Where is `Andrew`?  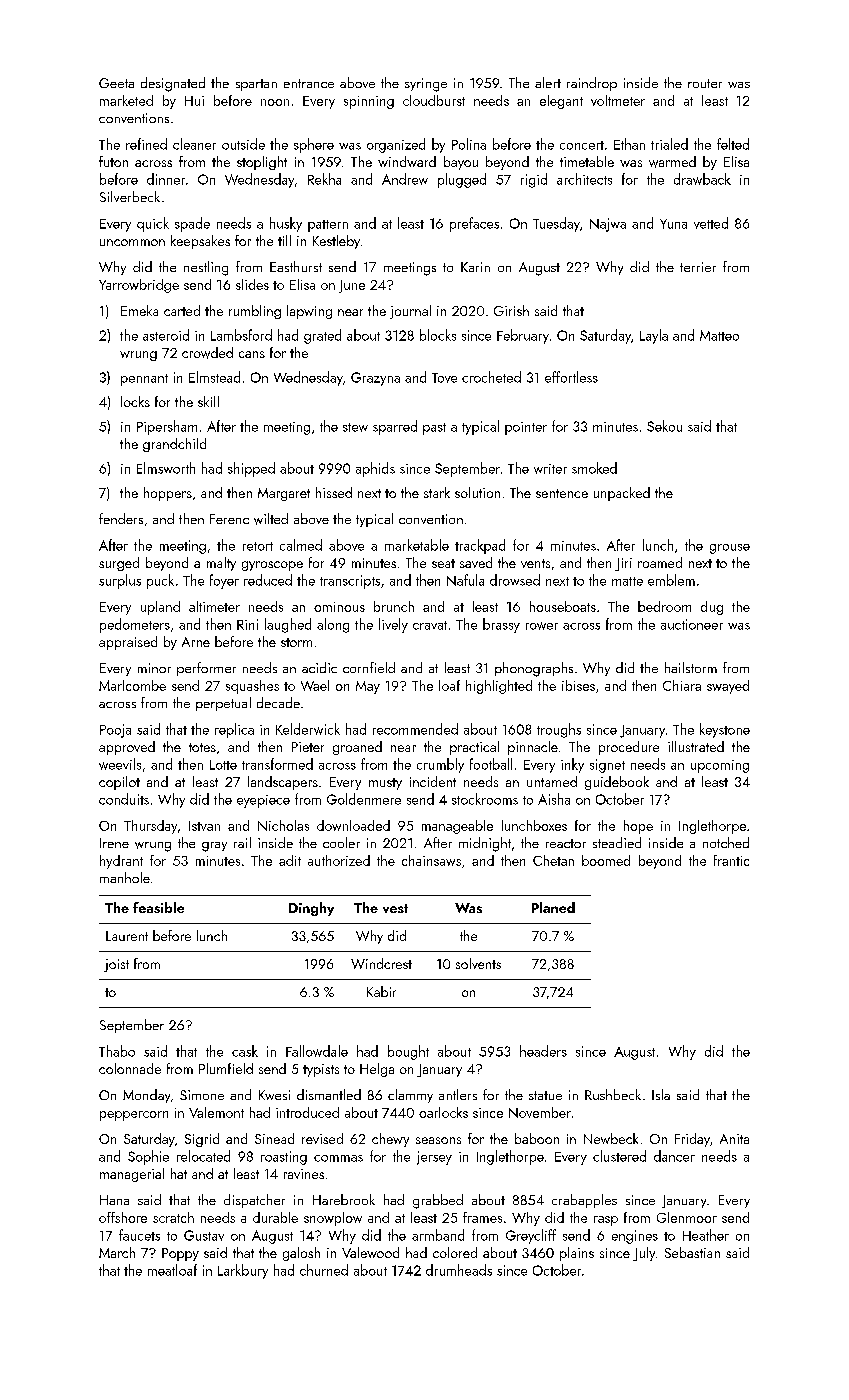
Andrew is located at coordinates (405, 179).
